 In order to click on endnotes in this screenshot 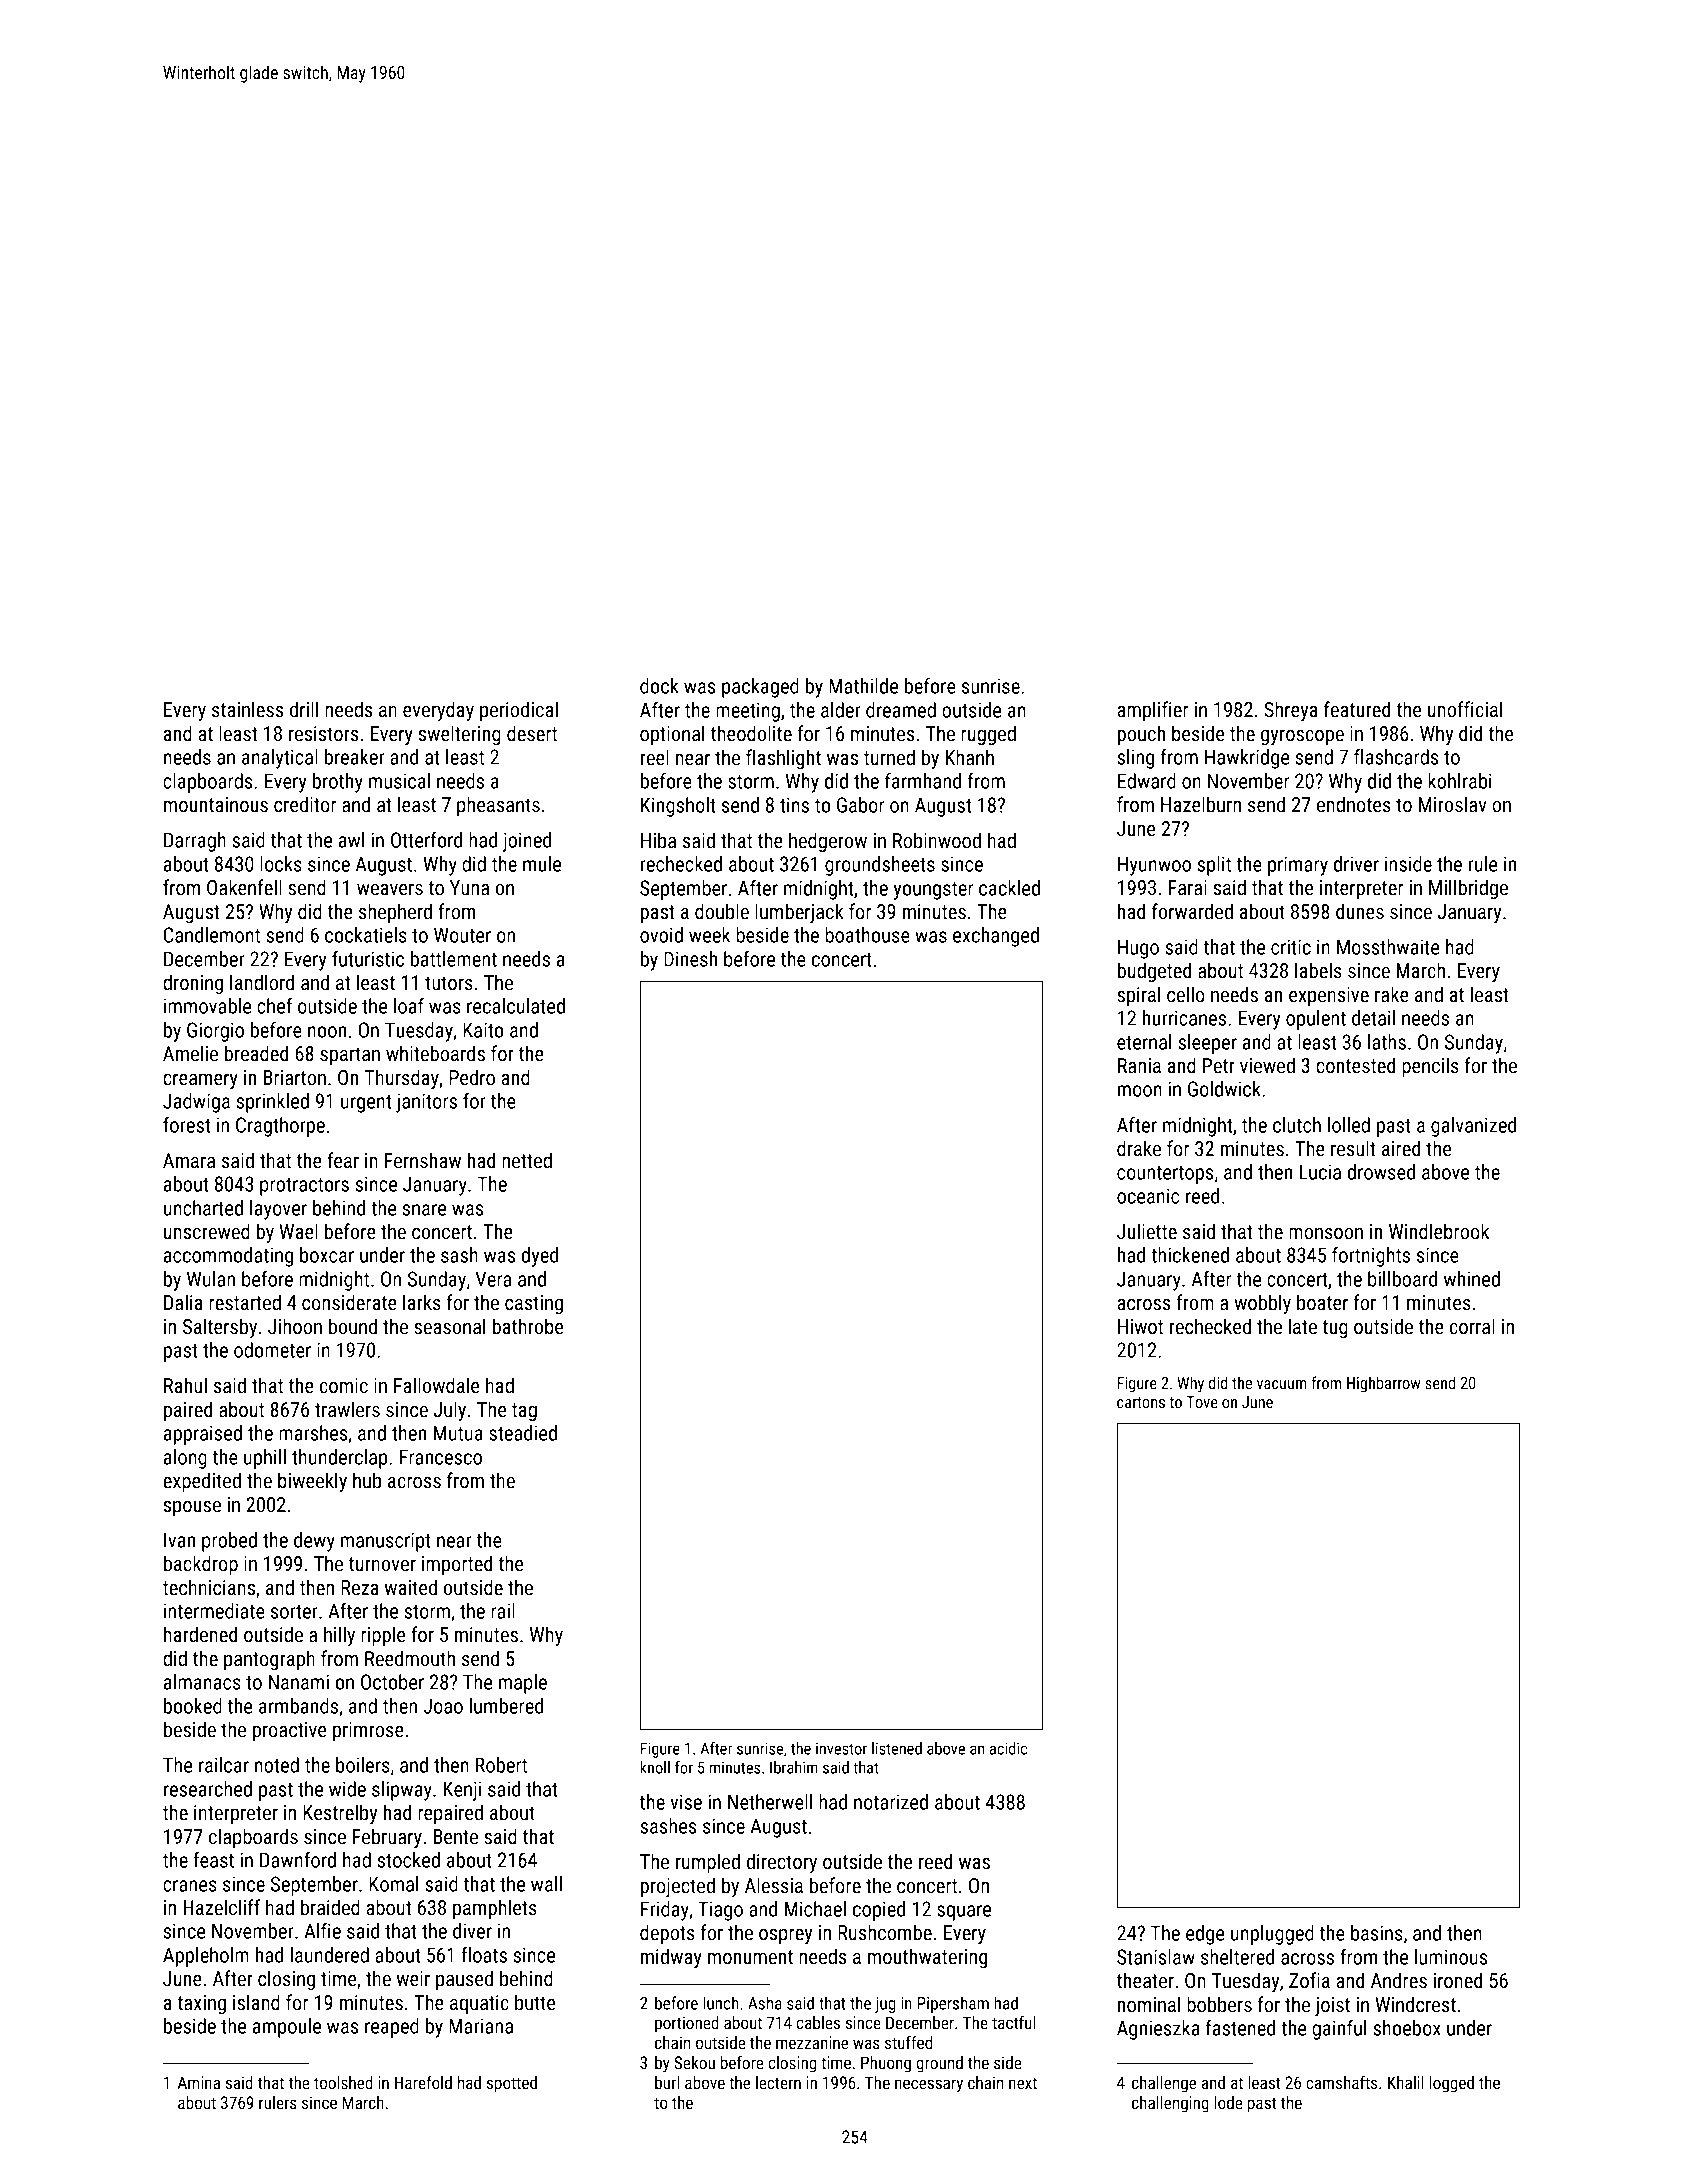, I will do `click(1354, 804)`.
